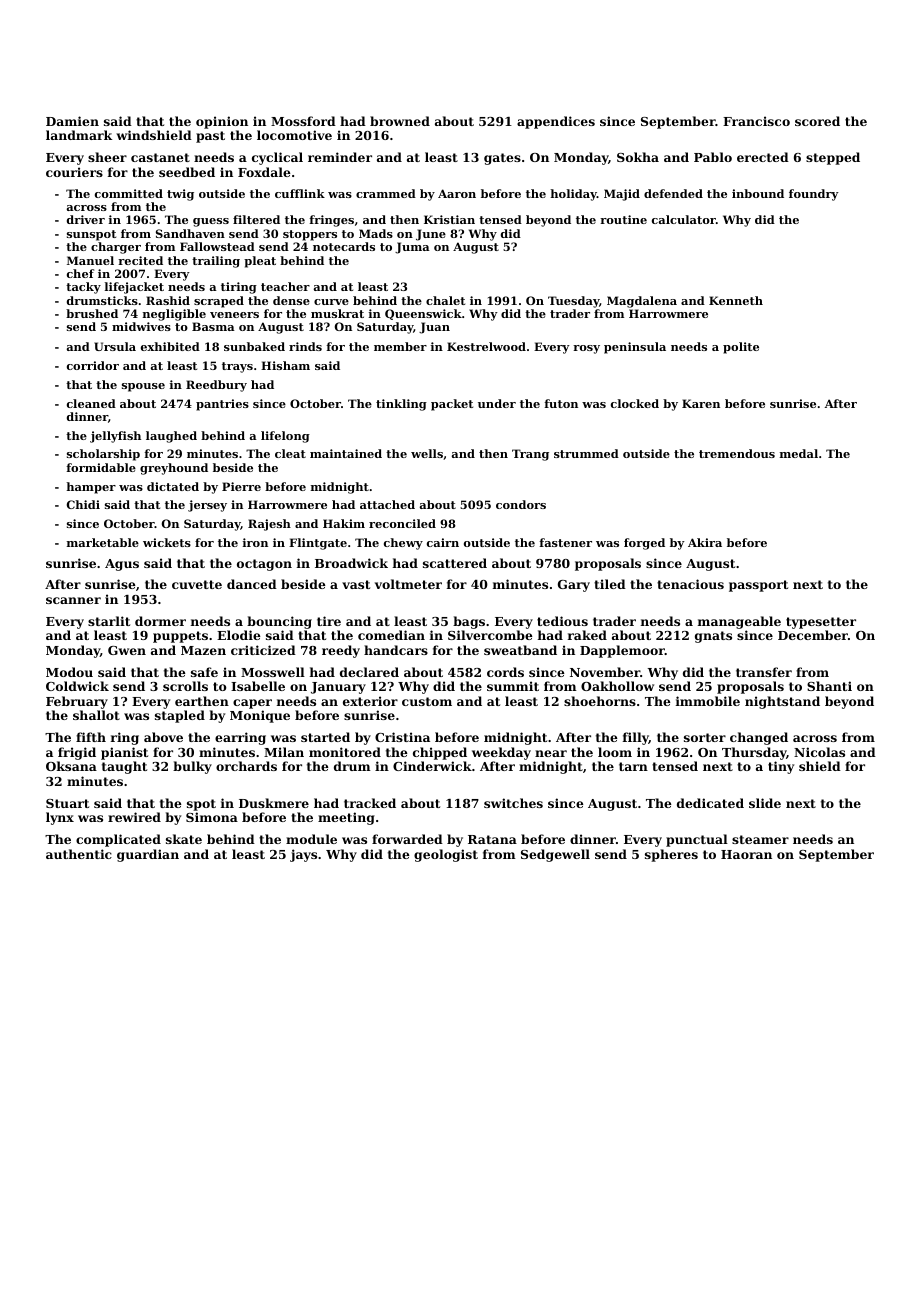 This image has height=1308, width=924. I want to click on Sedgewell, so click(555, 855).
